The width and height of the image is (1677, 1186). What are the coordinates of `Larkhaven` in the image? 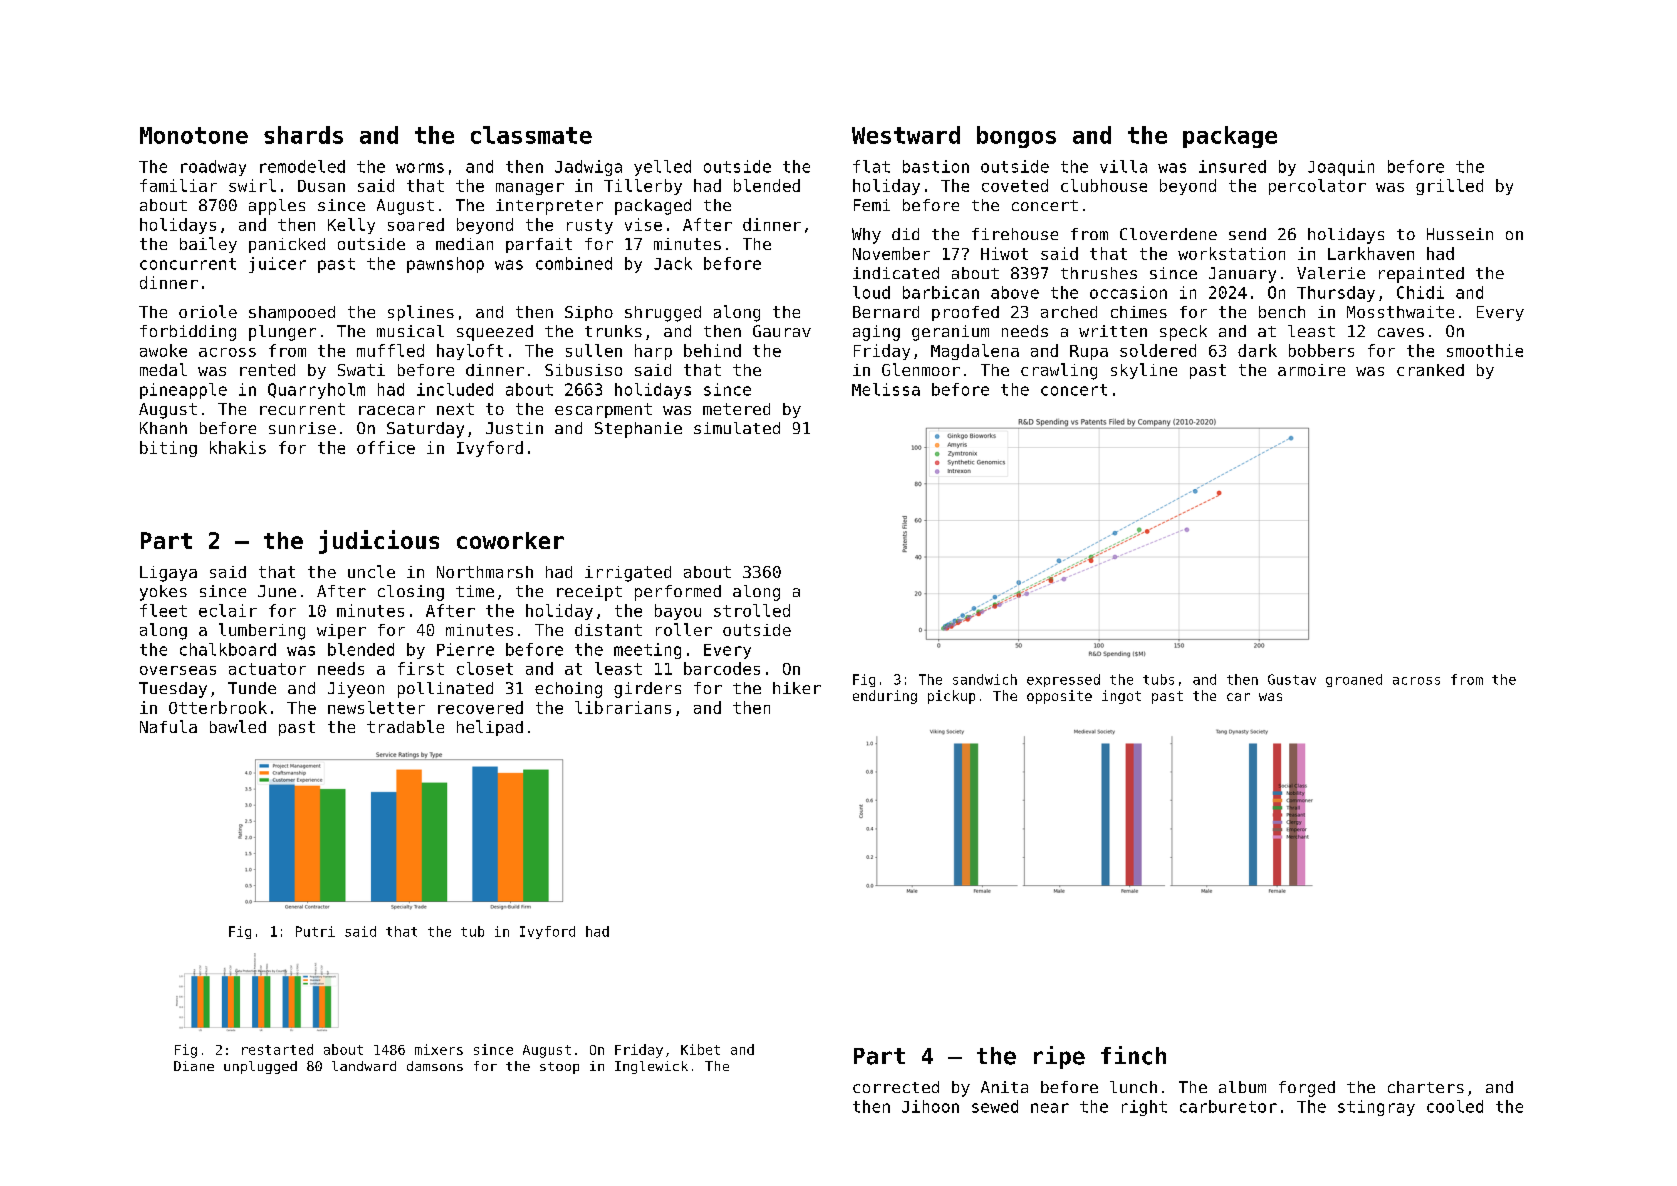 It's located at (1371, 253).
